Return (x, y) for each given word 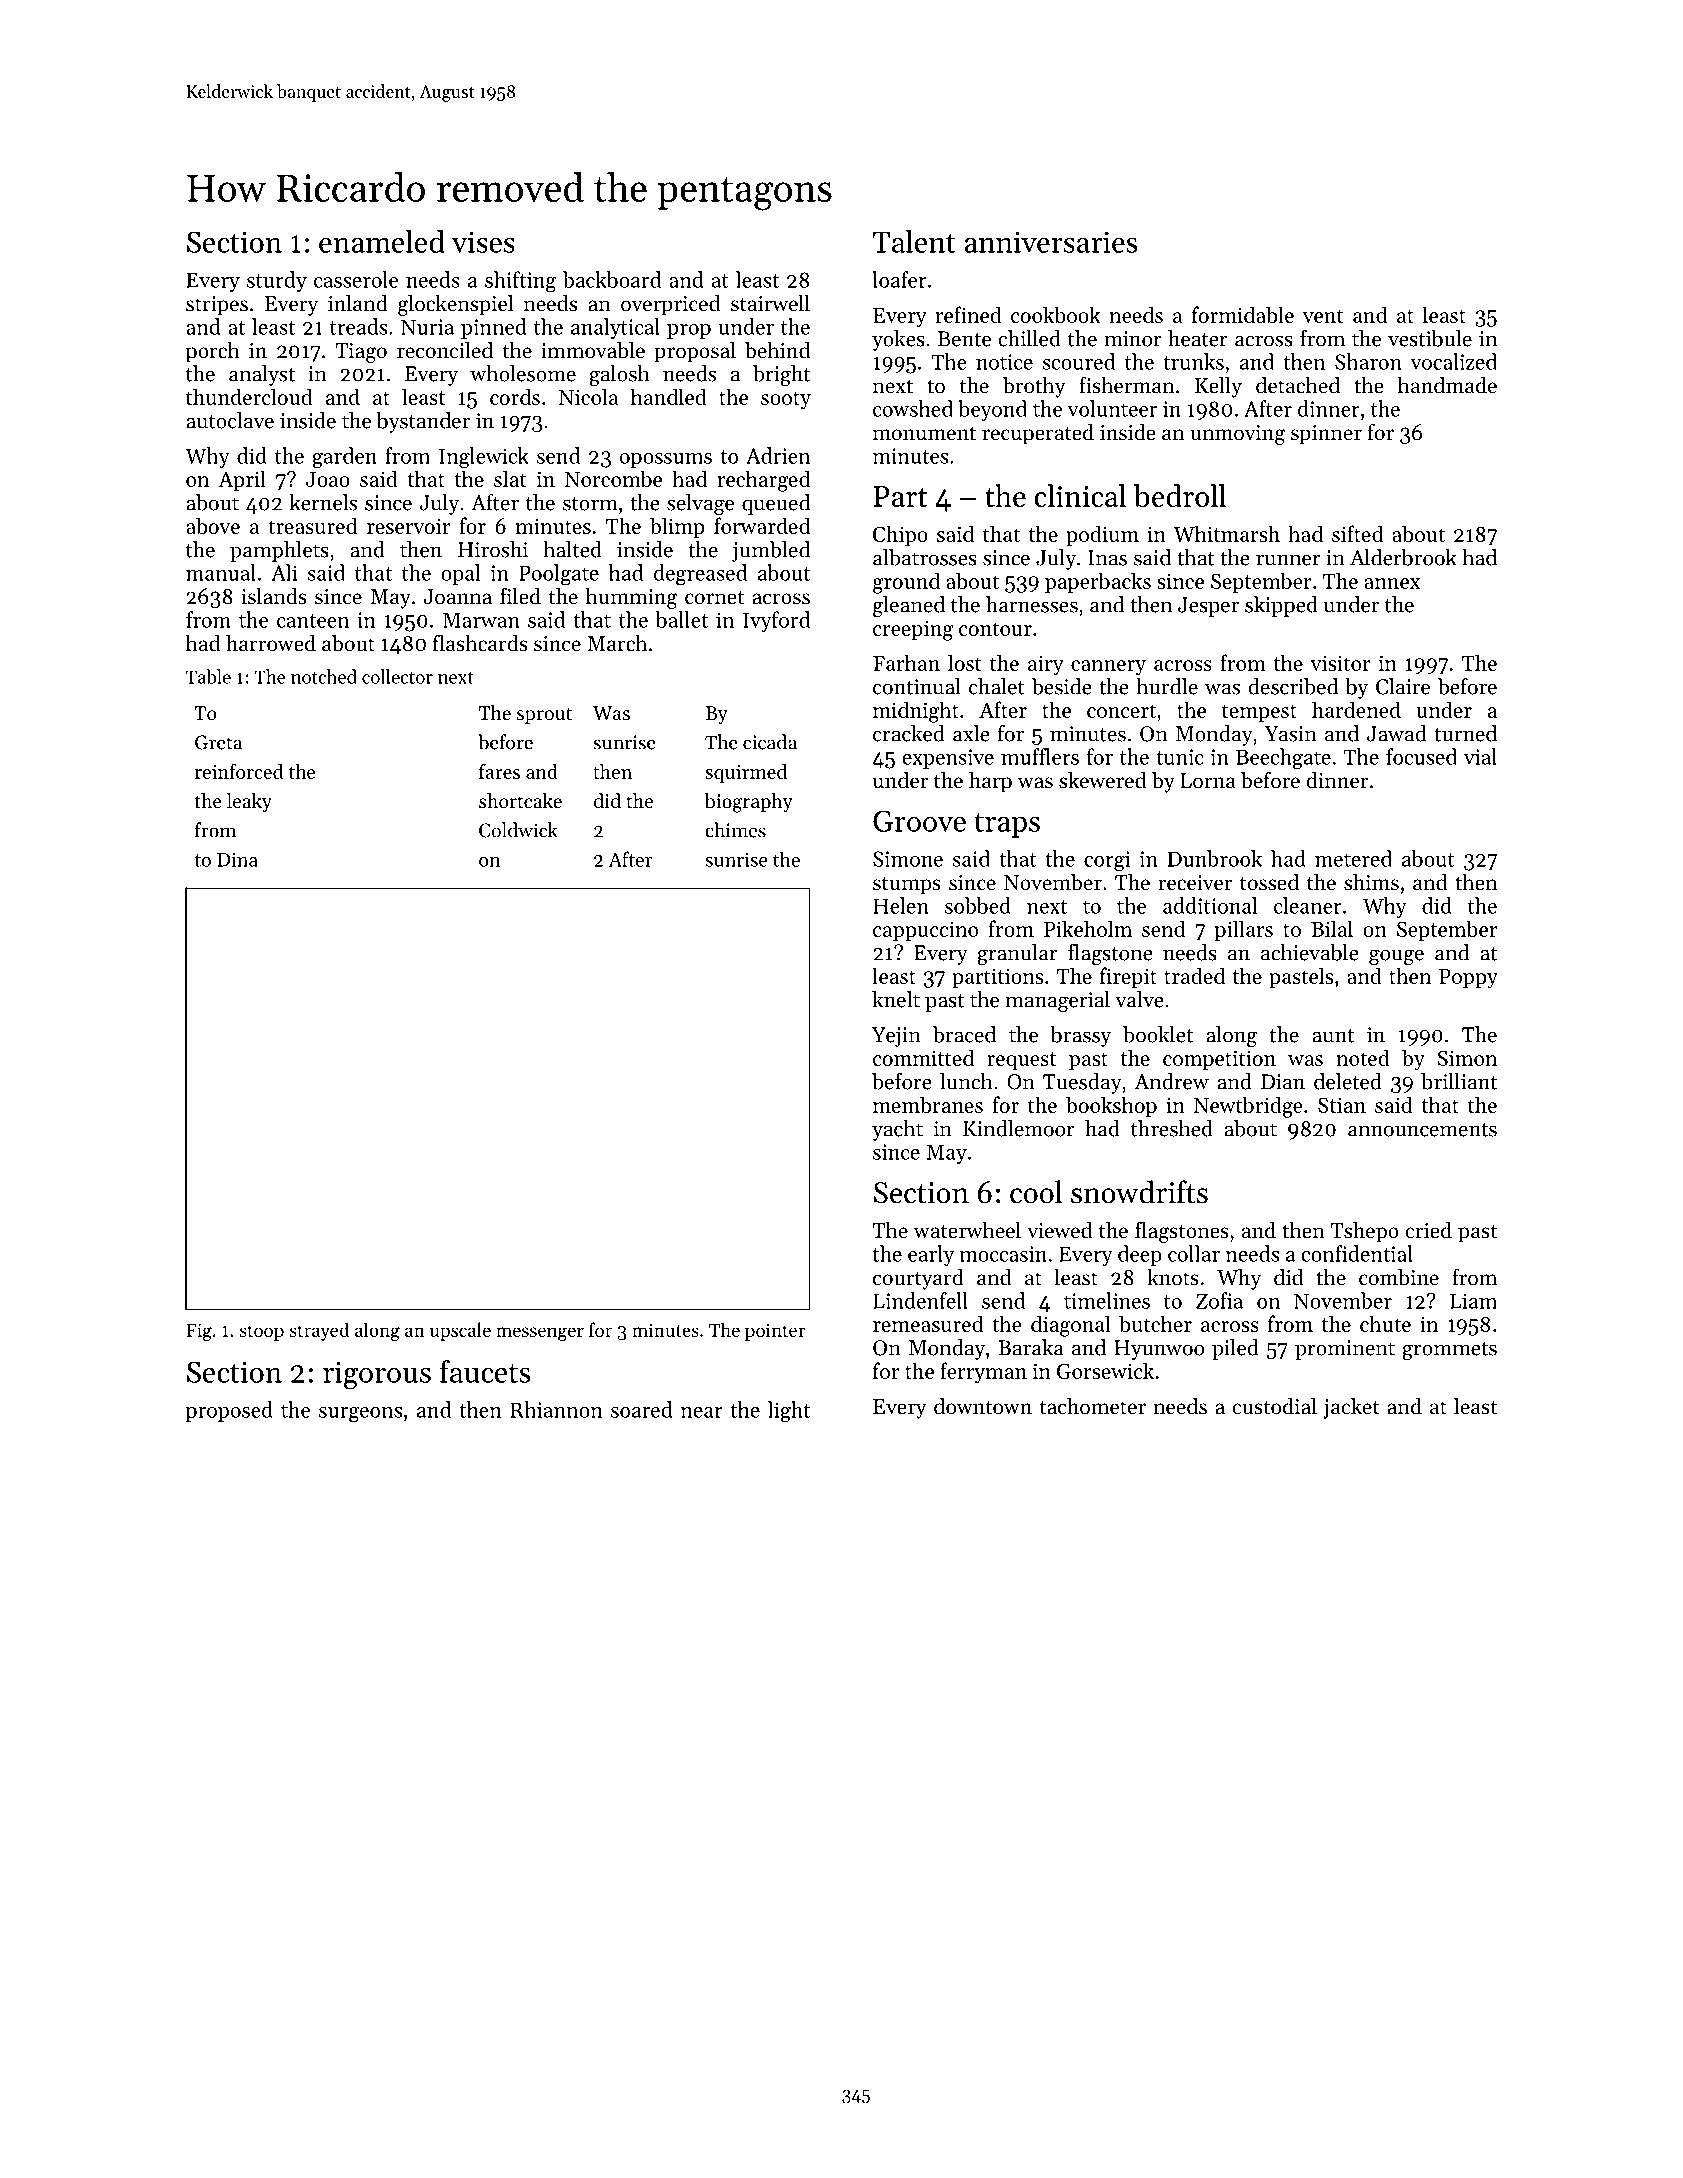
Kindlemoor (1019, 1128)
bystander (423, 422)
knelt (896, 999)
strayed (319, 1331)
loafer (899, 279)
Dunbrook (1214, 858)
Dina (237, 860)
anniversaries (1050, 242)
